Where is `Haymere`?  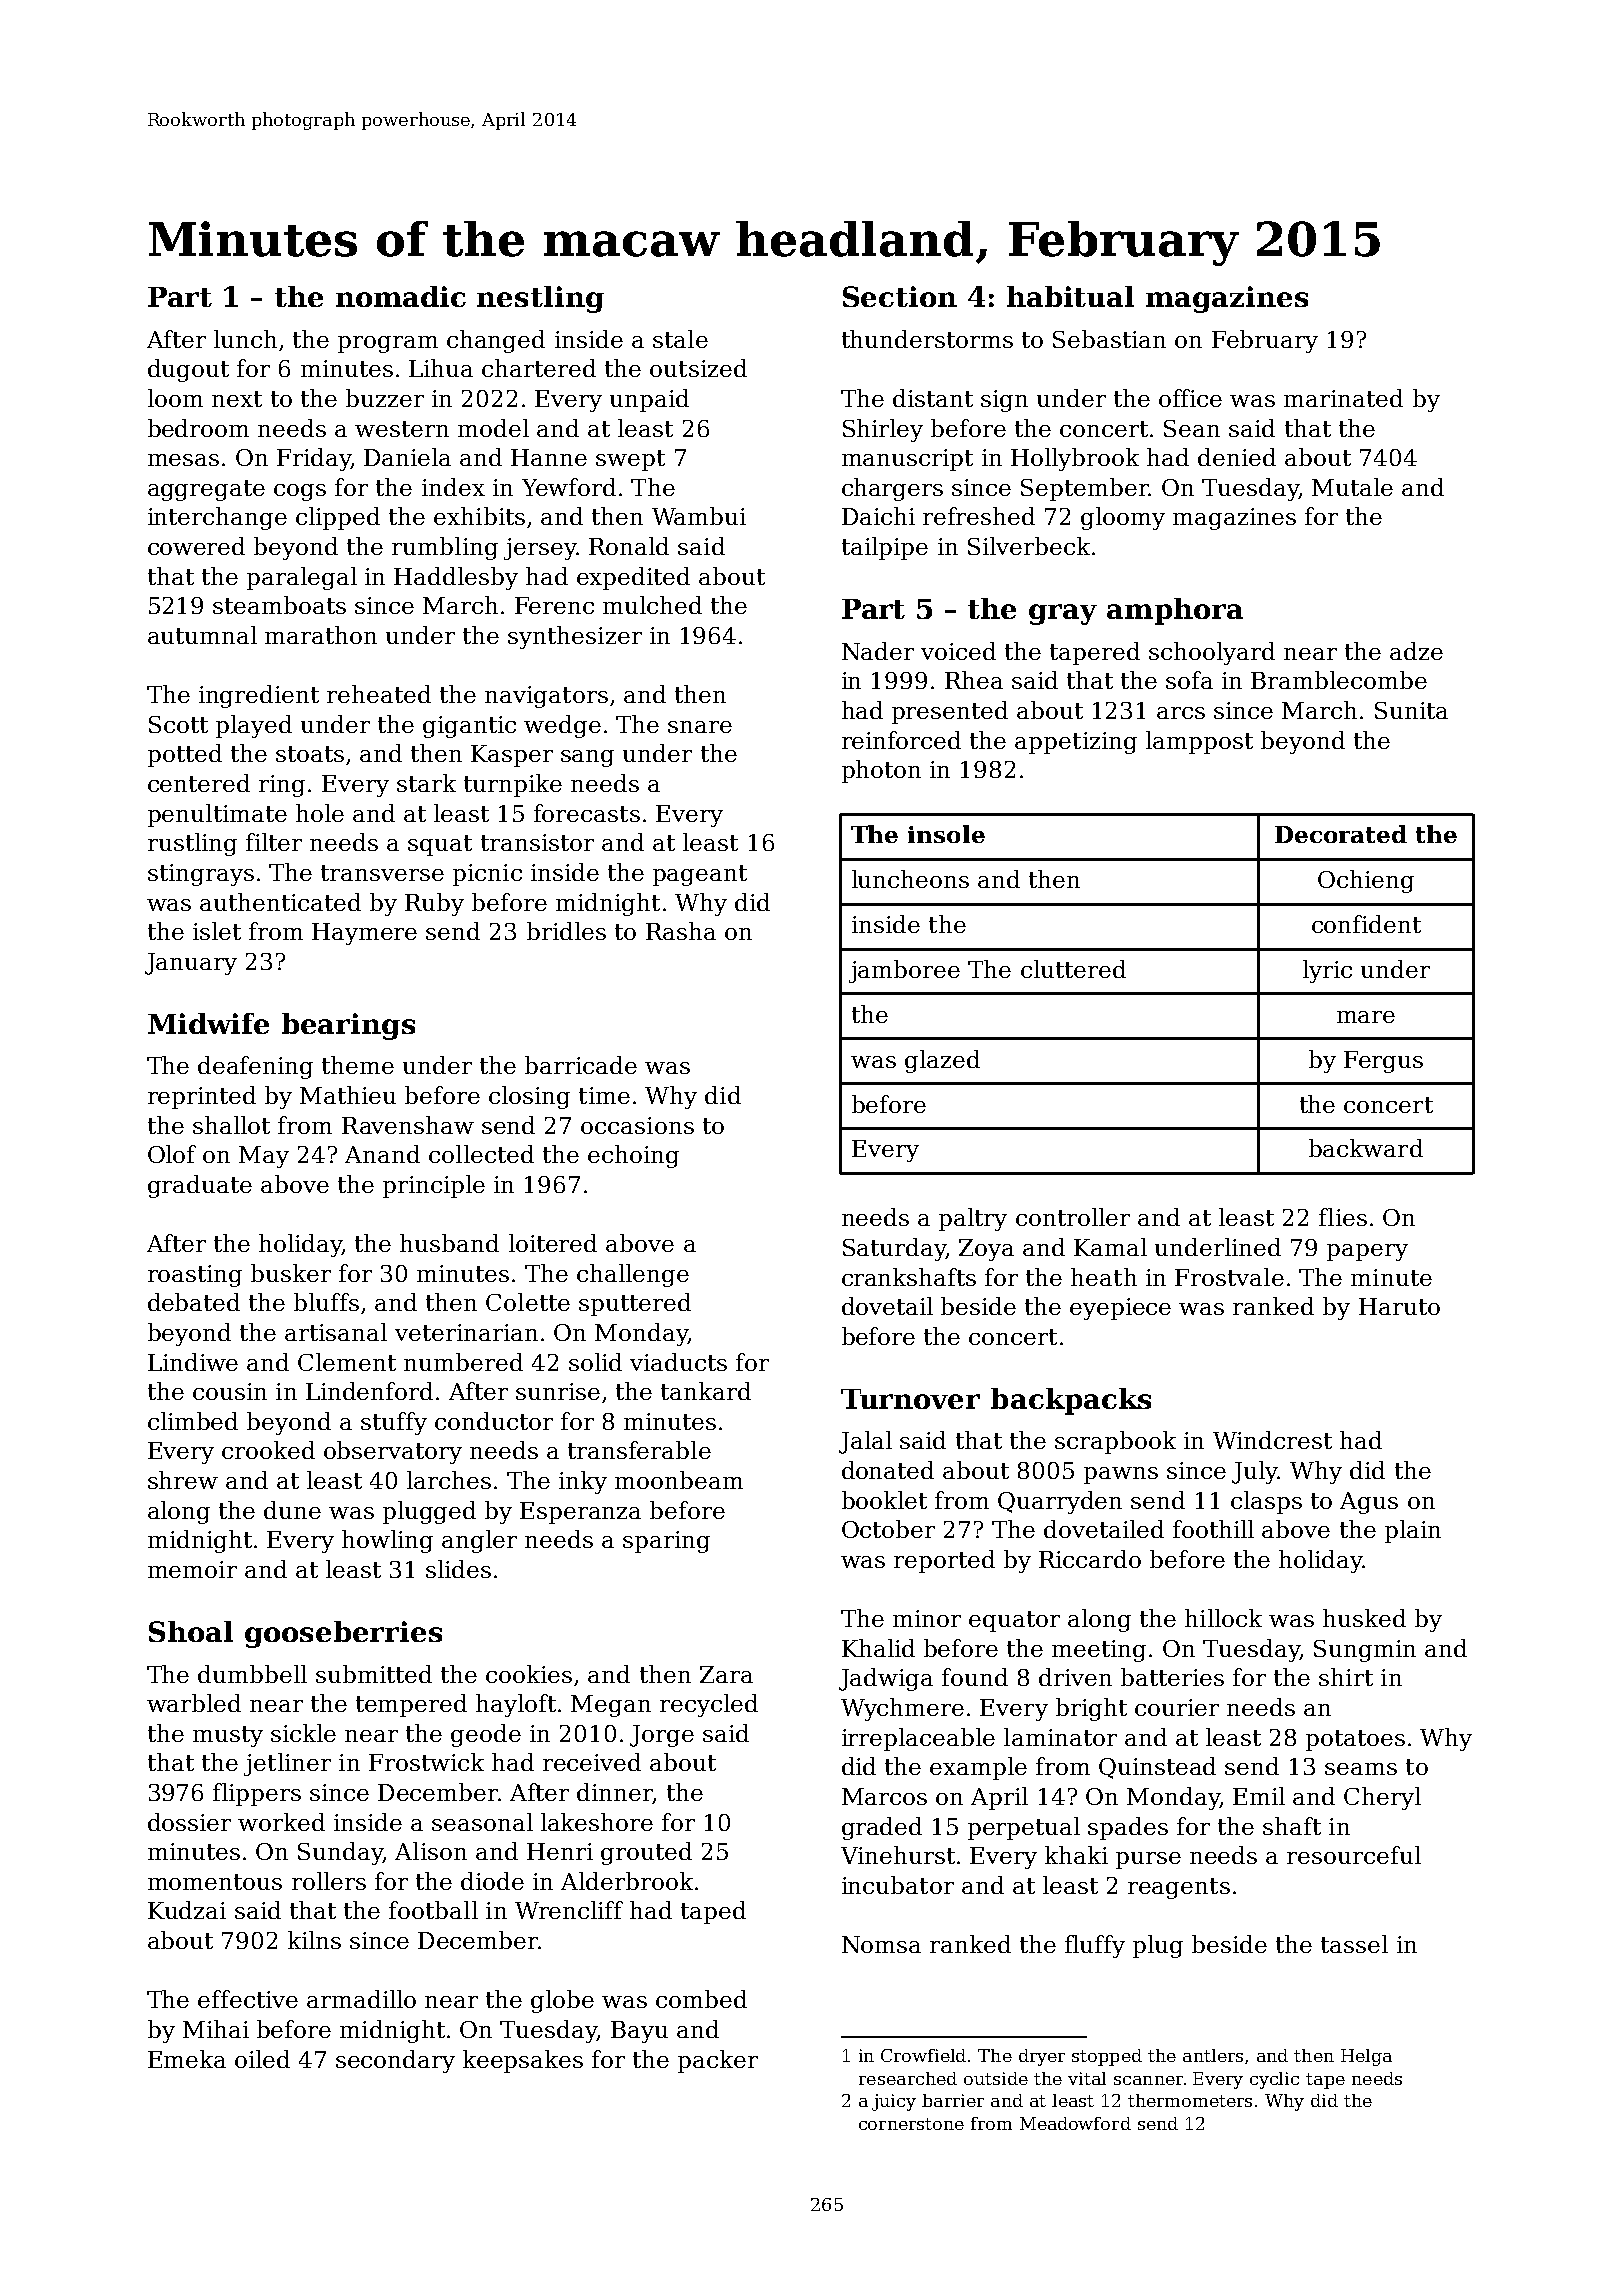 Haymere is located at coordinates (364, 934).
